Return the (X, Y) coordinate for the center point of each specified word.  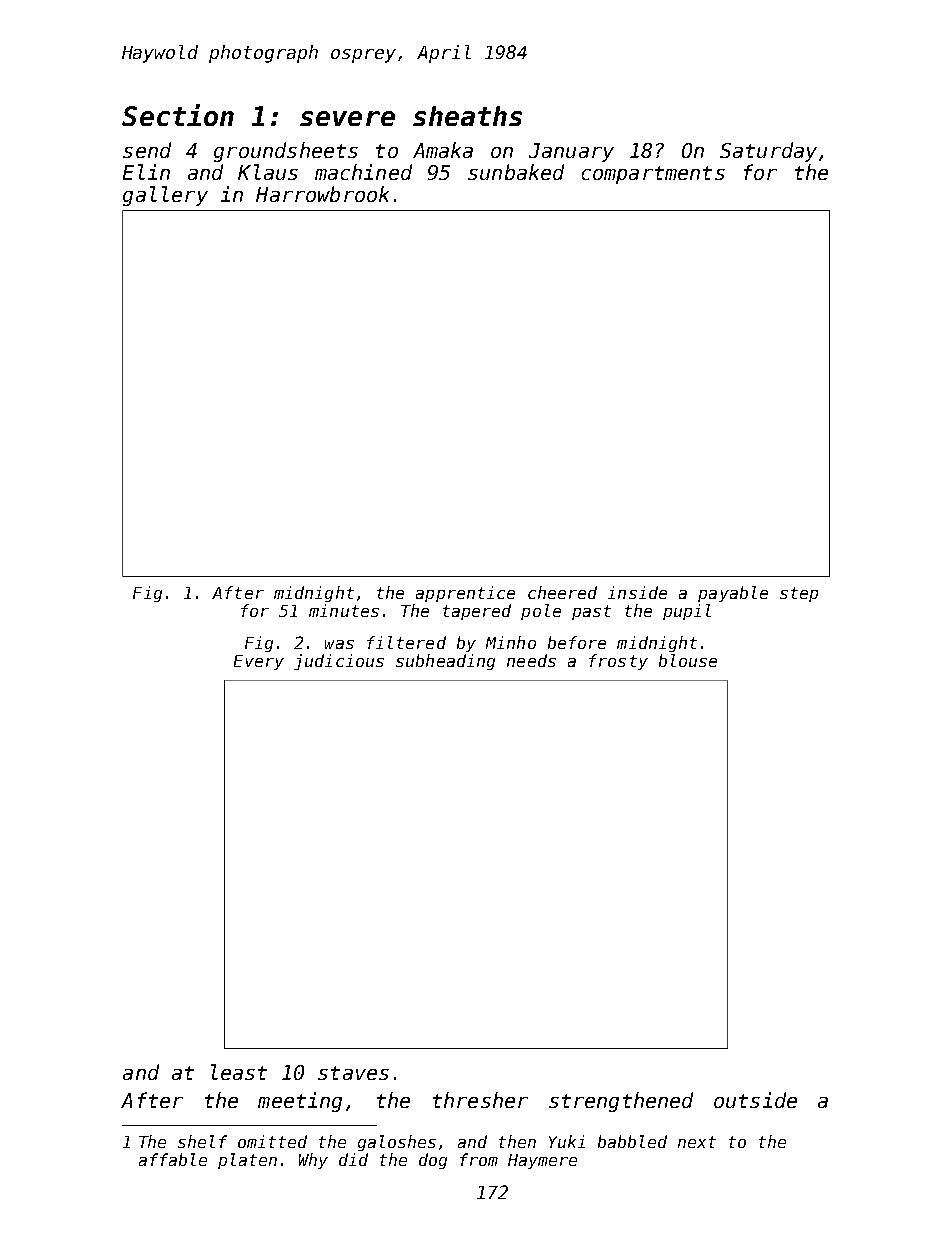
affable (173, 1159)
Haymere (542, 1161)
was (339, 644)
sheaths (467, 116)
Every (259, 662)
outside (755, 1100)
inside (637, 592)
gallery (165, 196)
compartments (653, 175)
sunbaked (516, 172)
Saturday (768, 152)
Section (178, 115)
